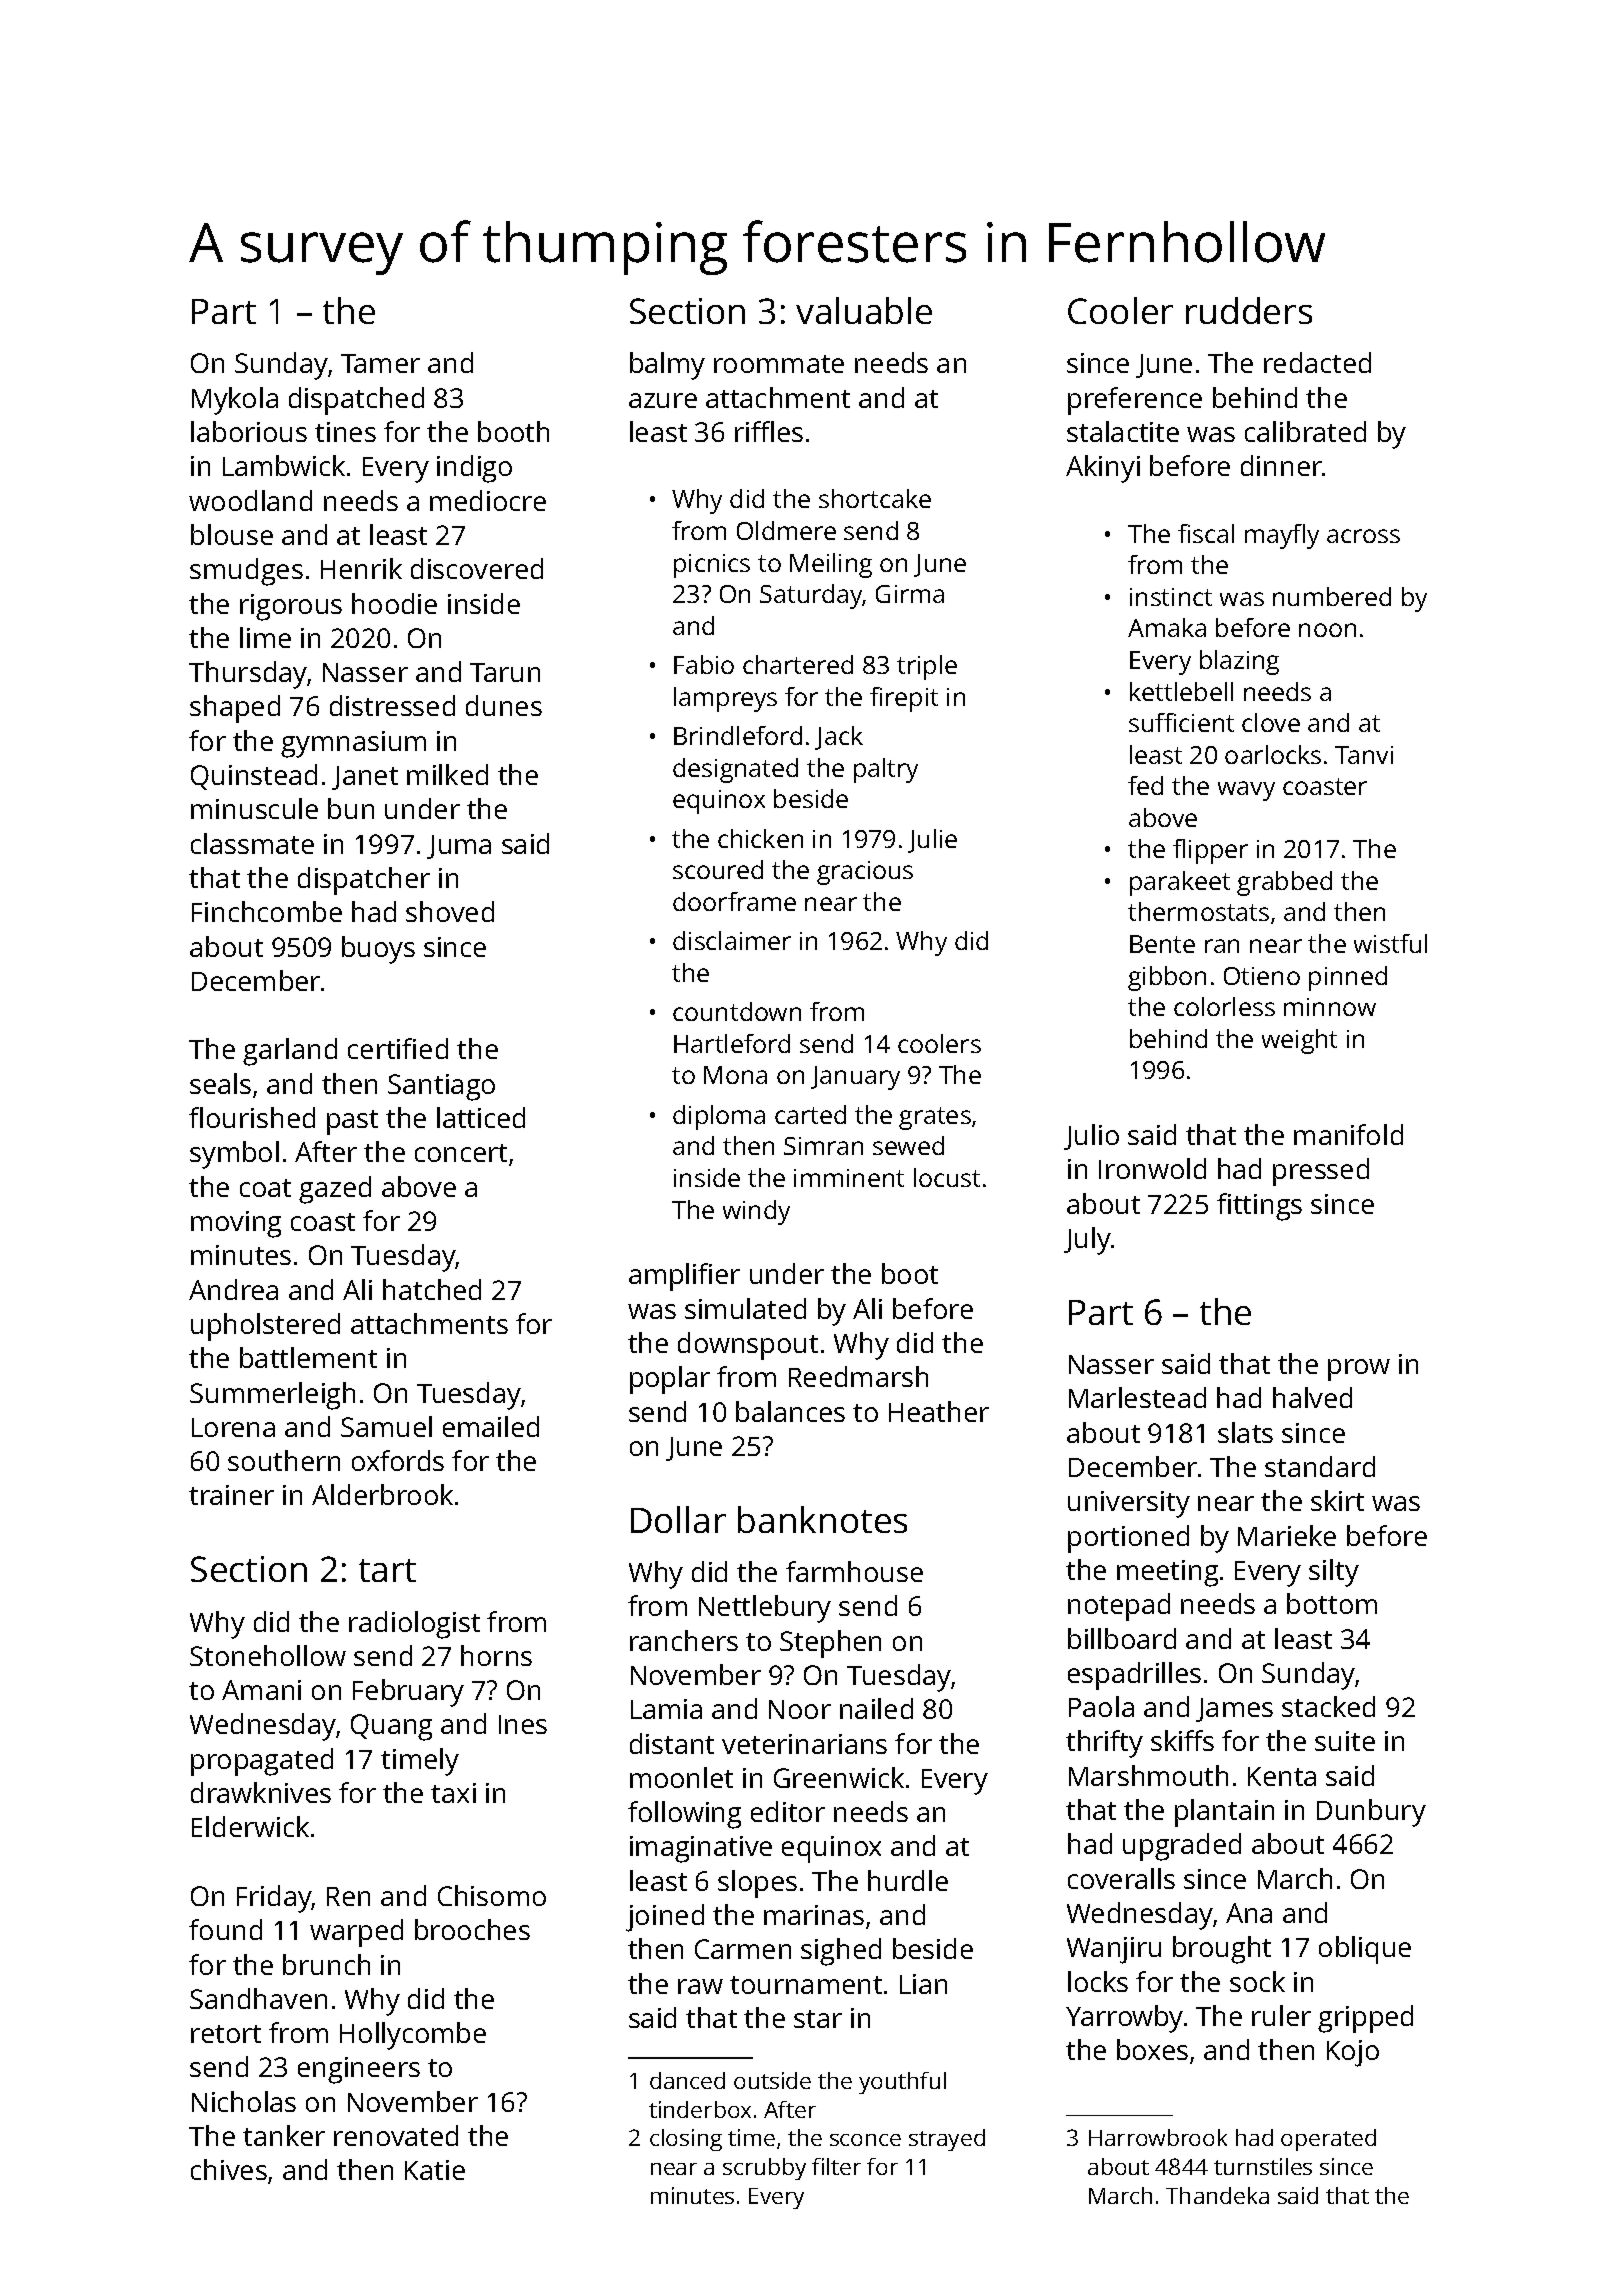 The width and height of the screenshot is (1620, 2292). I want to click on Tanvi, so click(1364, 755).
